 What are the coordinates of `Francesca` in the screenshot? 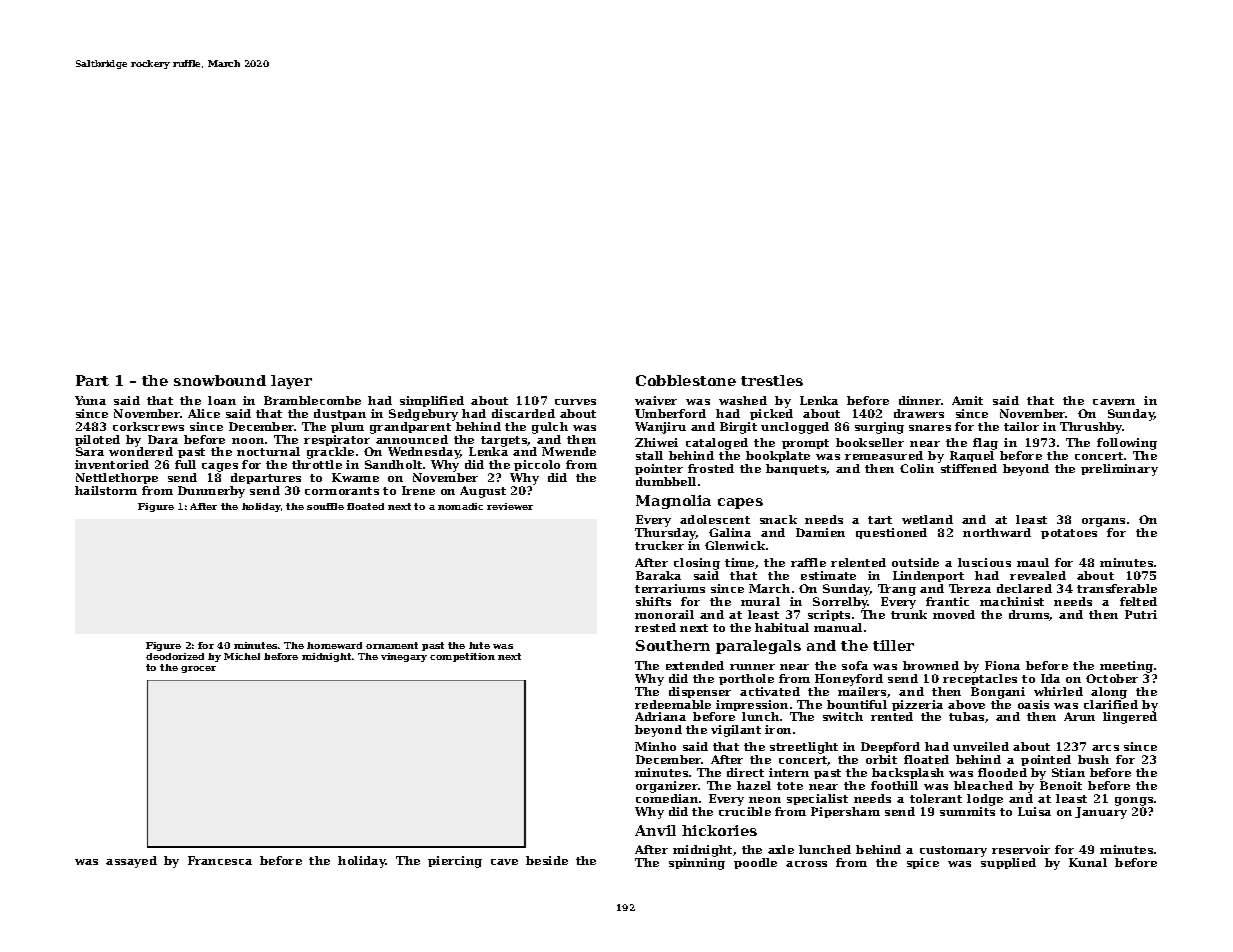 It's located at (220, 860).
